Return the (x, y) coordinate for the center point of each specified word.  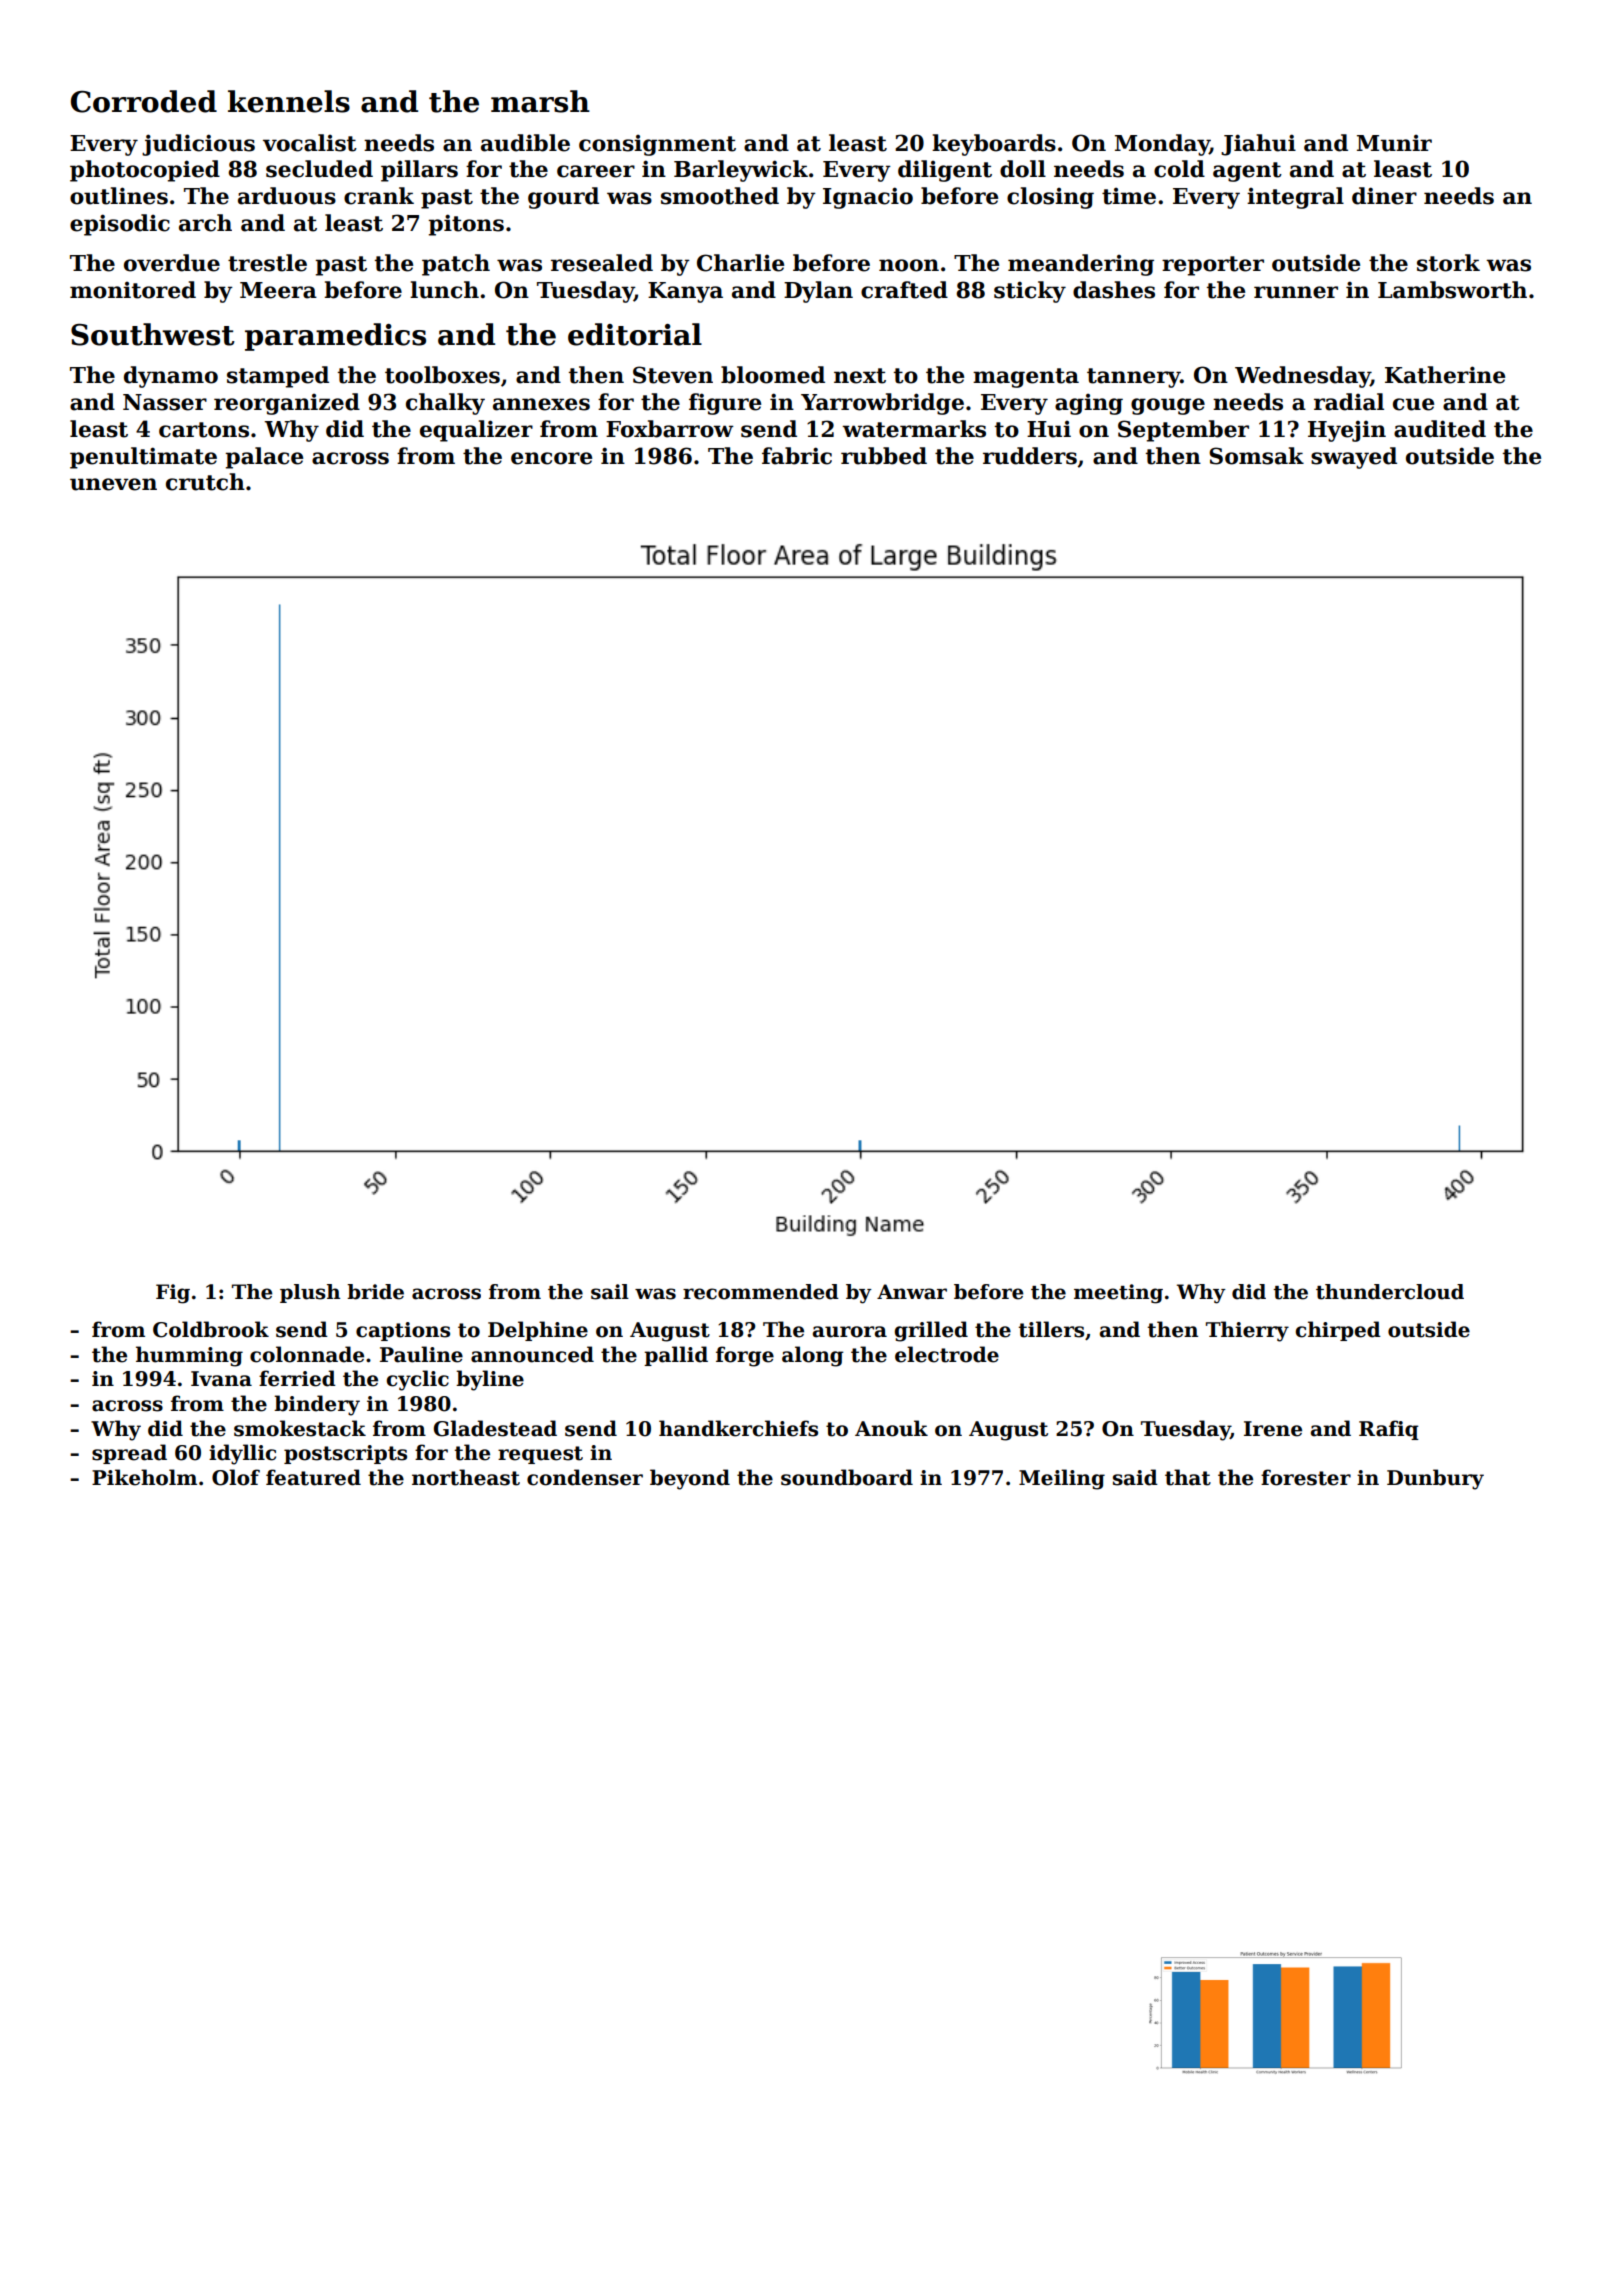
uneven (113, 484)
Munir (1394, 143)
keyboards (994, 145)
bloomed (773, 375)
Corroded (144, 101)
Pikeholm (144, 1477)
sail (610, 1292)
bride (375, 1292)
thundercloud (1390, 1292)
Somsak (1256, 456)
